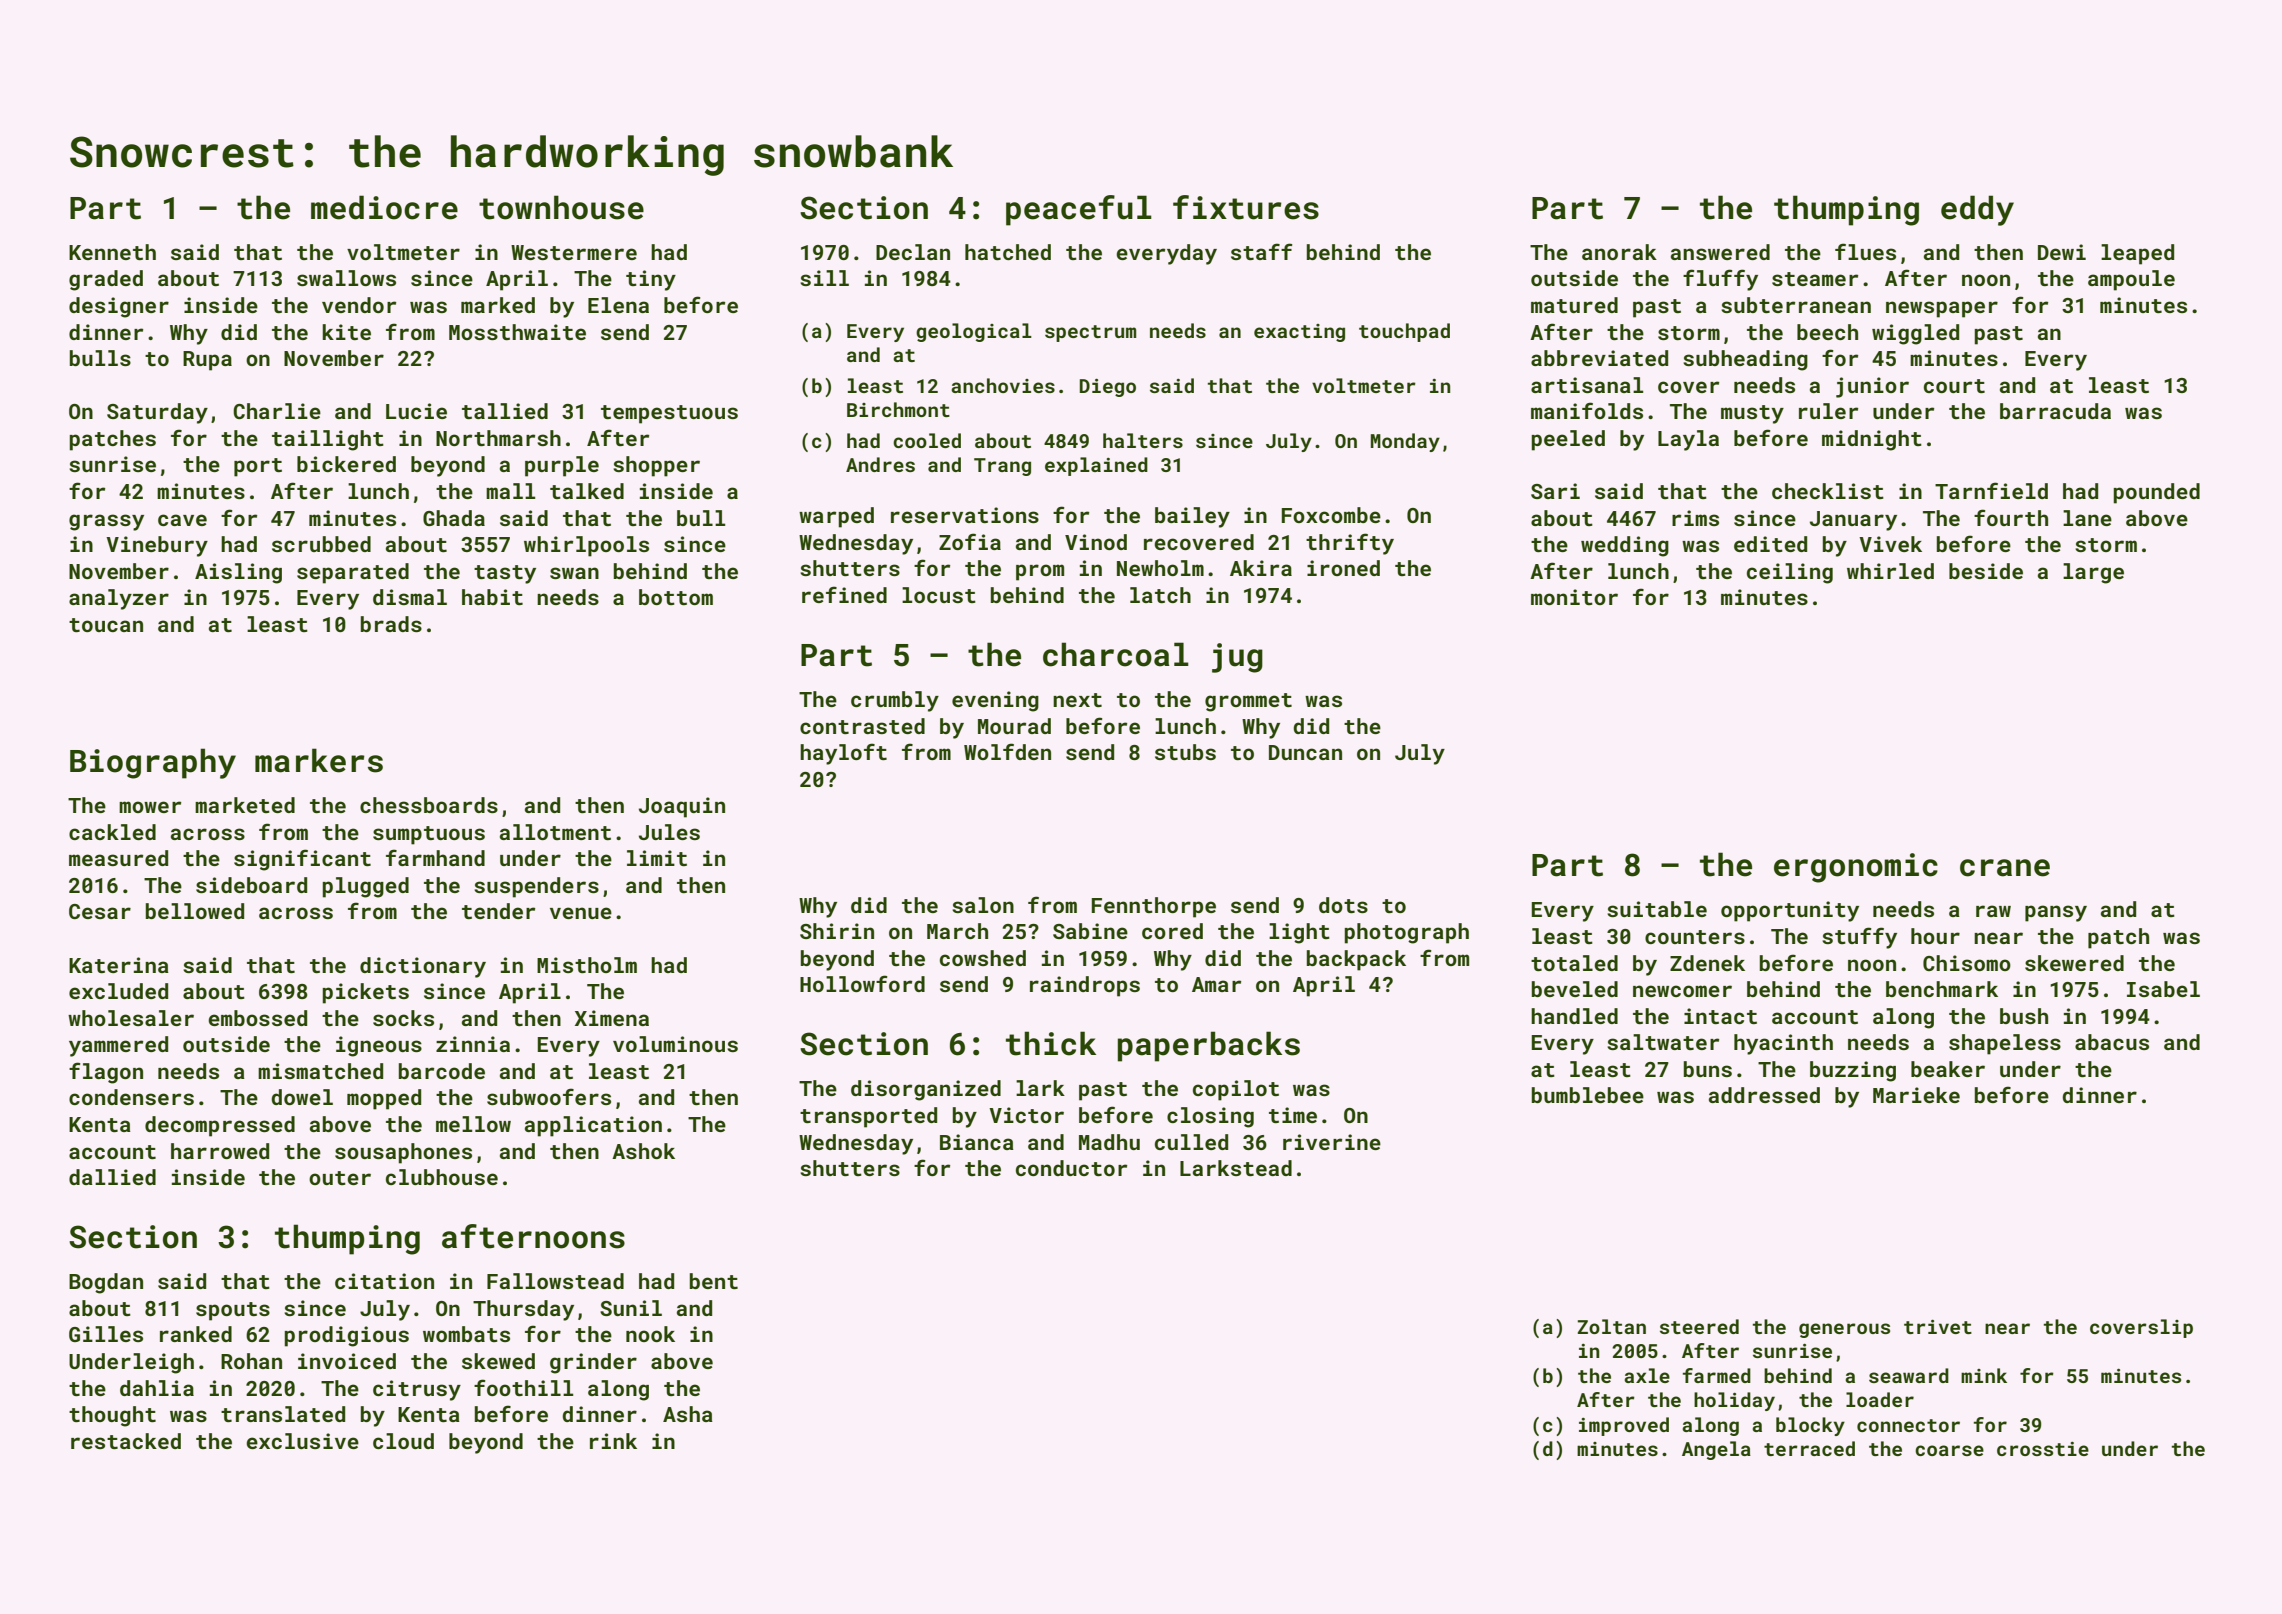  What do you see at coordinates (1790, 573) in the page?
I see `ceiling` at bounding box center [1790, 573].
